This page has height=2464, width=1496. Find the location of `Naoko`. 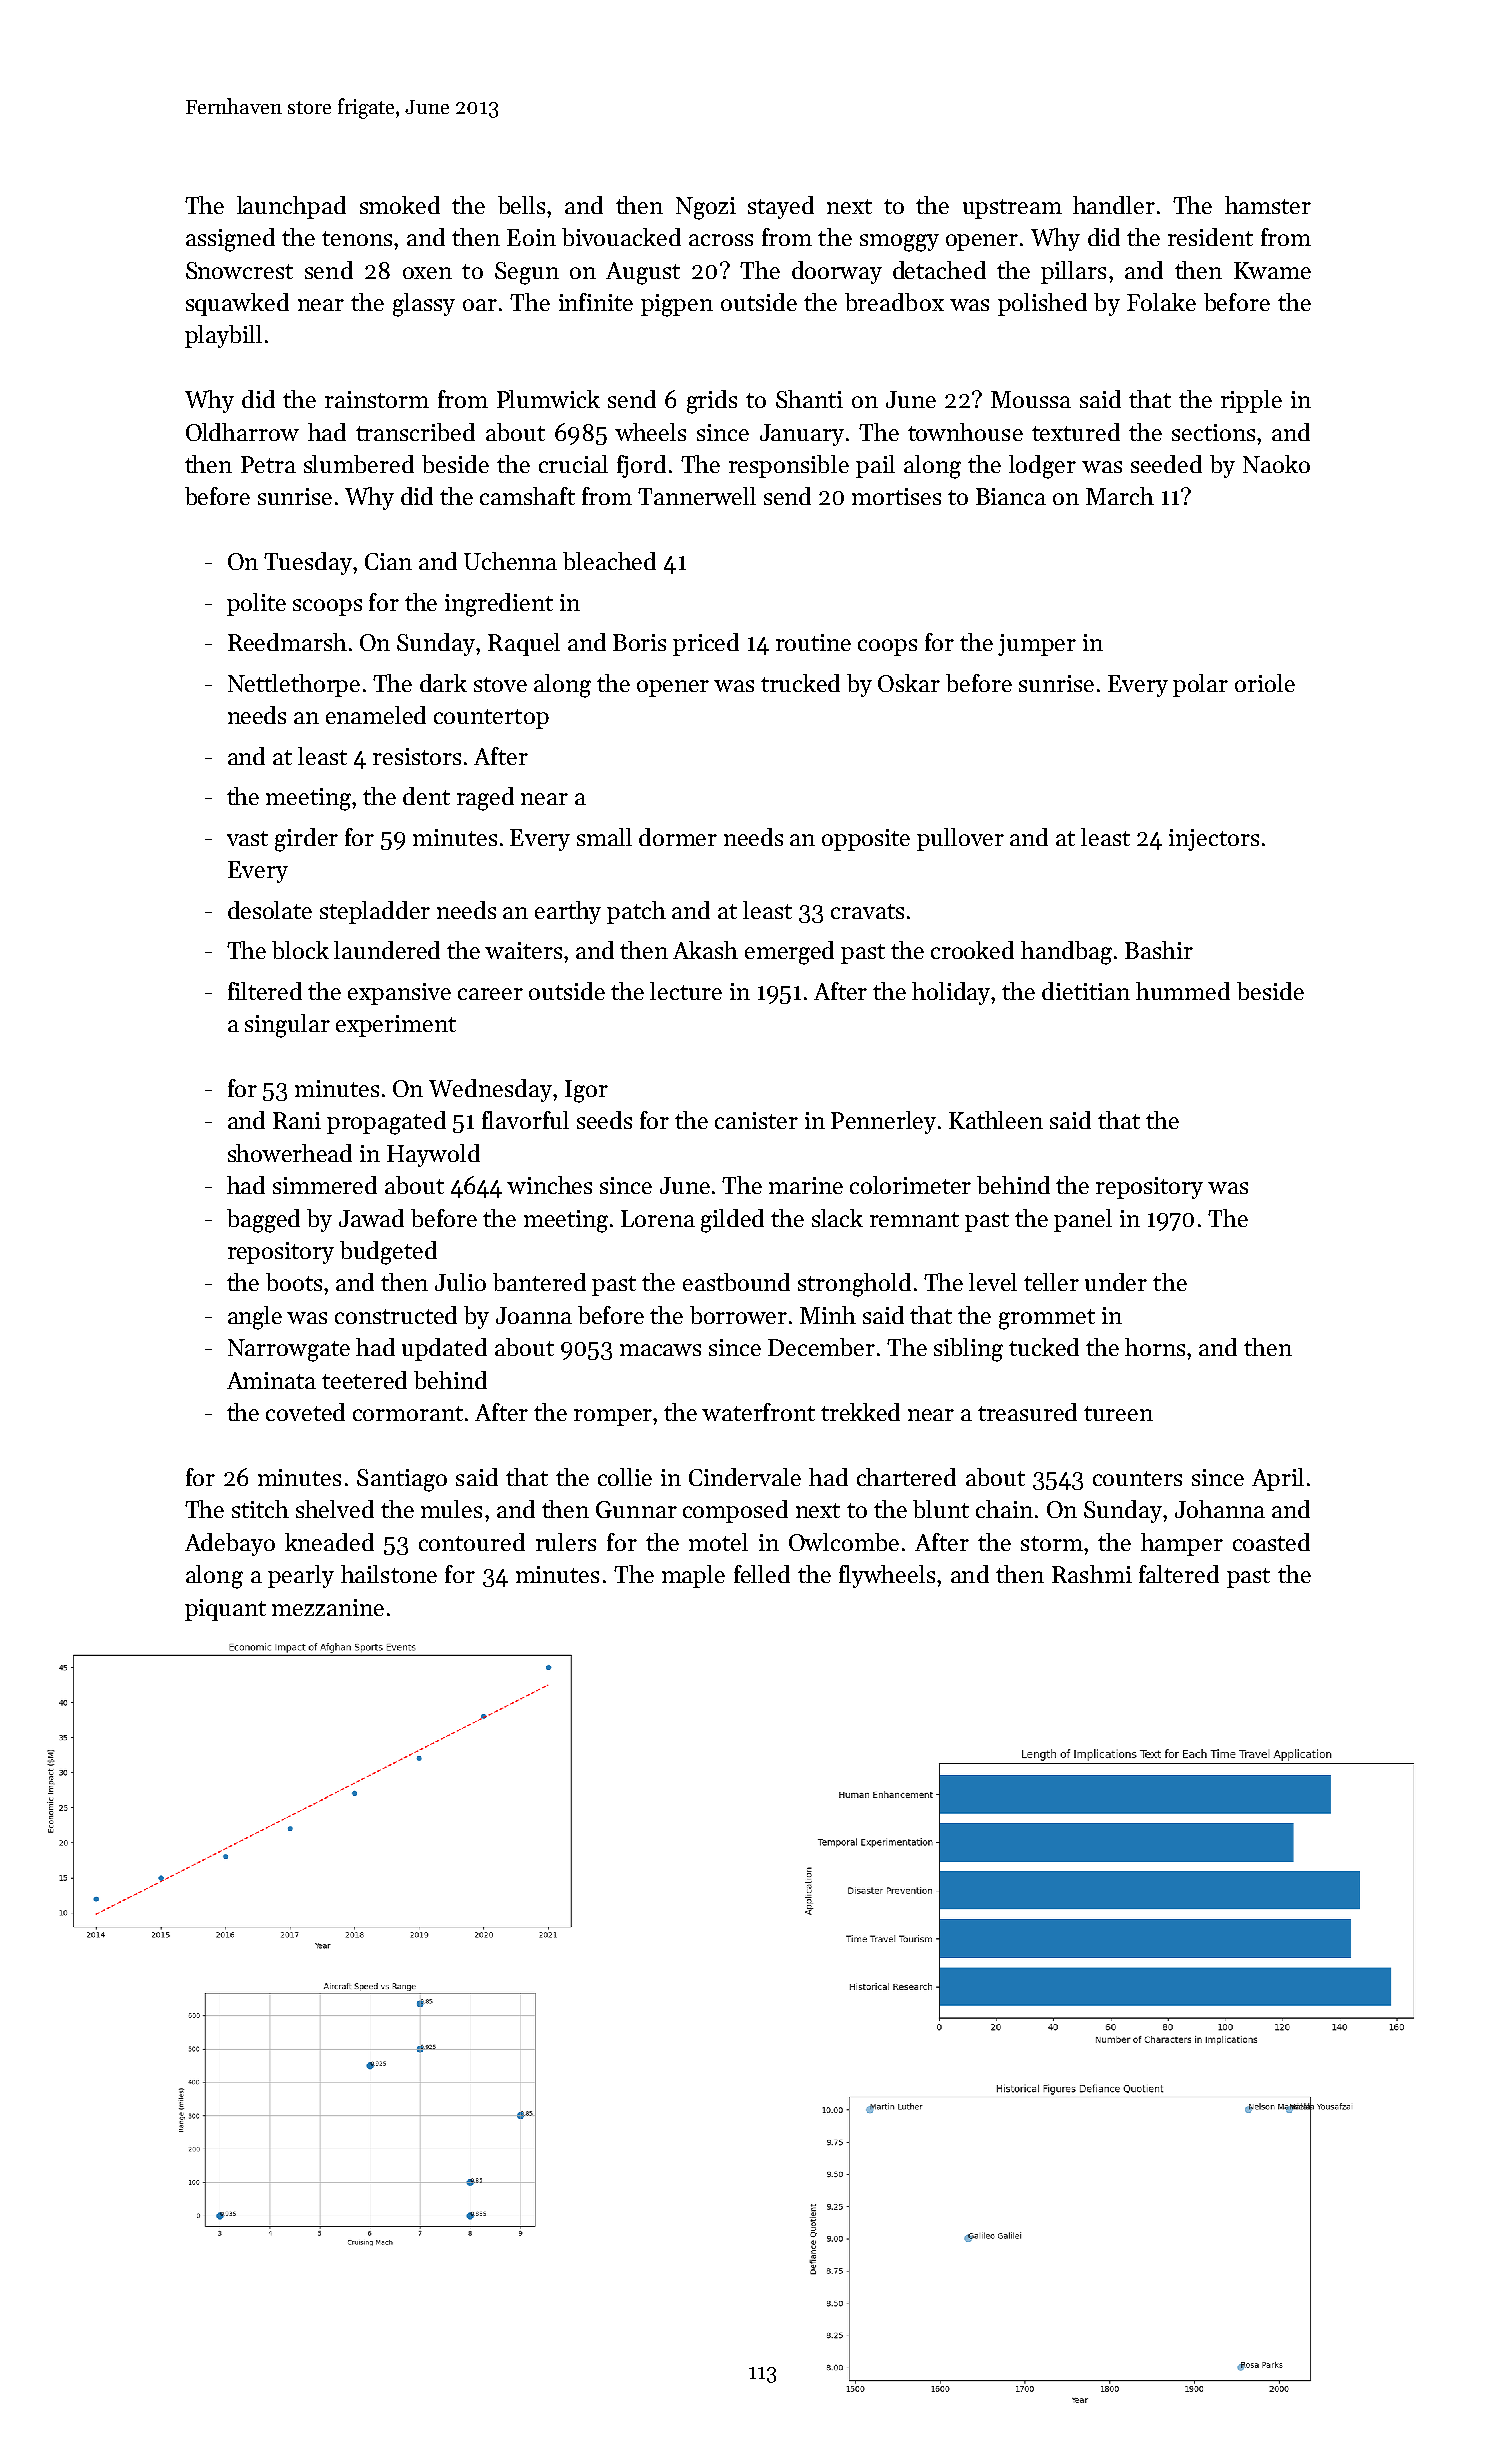

Naoko is located at coordinates (1276, 464).
